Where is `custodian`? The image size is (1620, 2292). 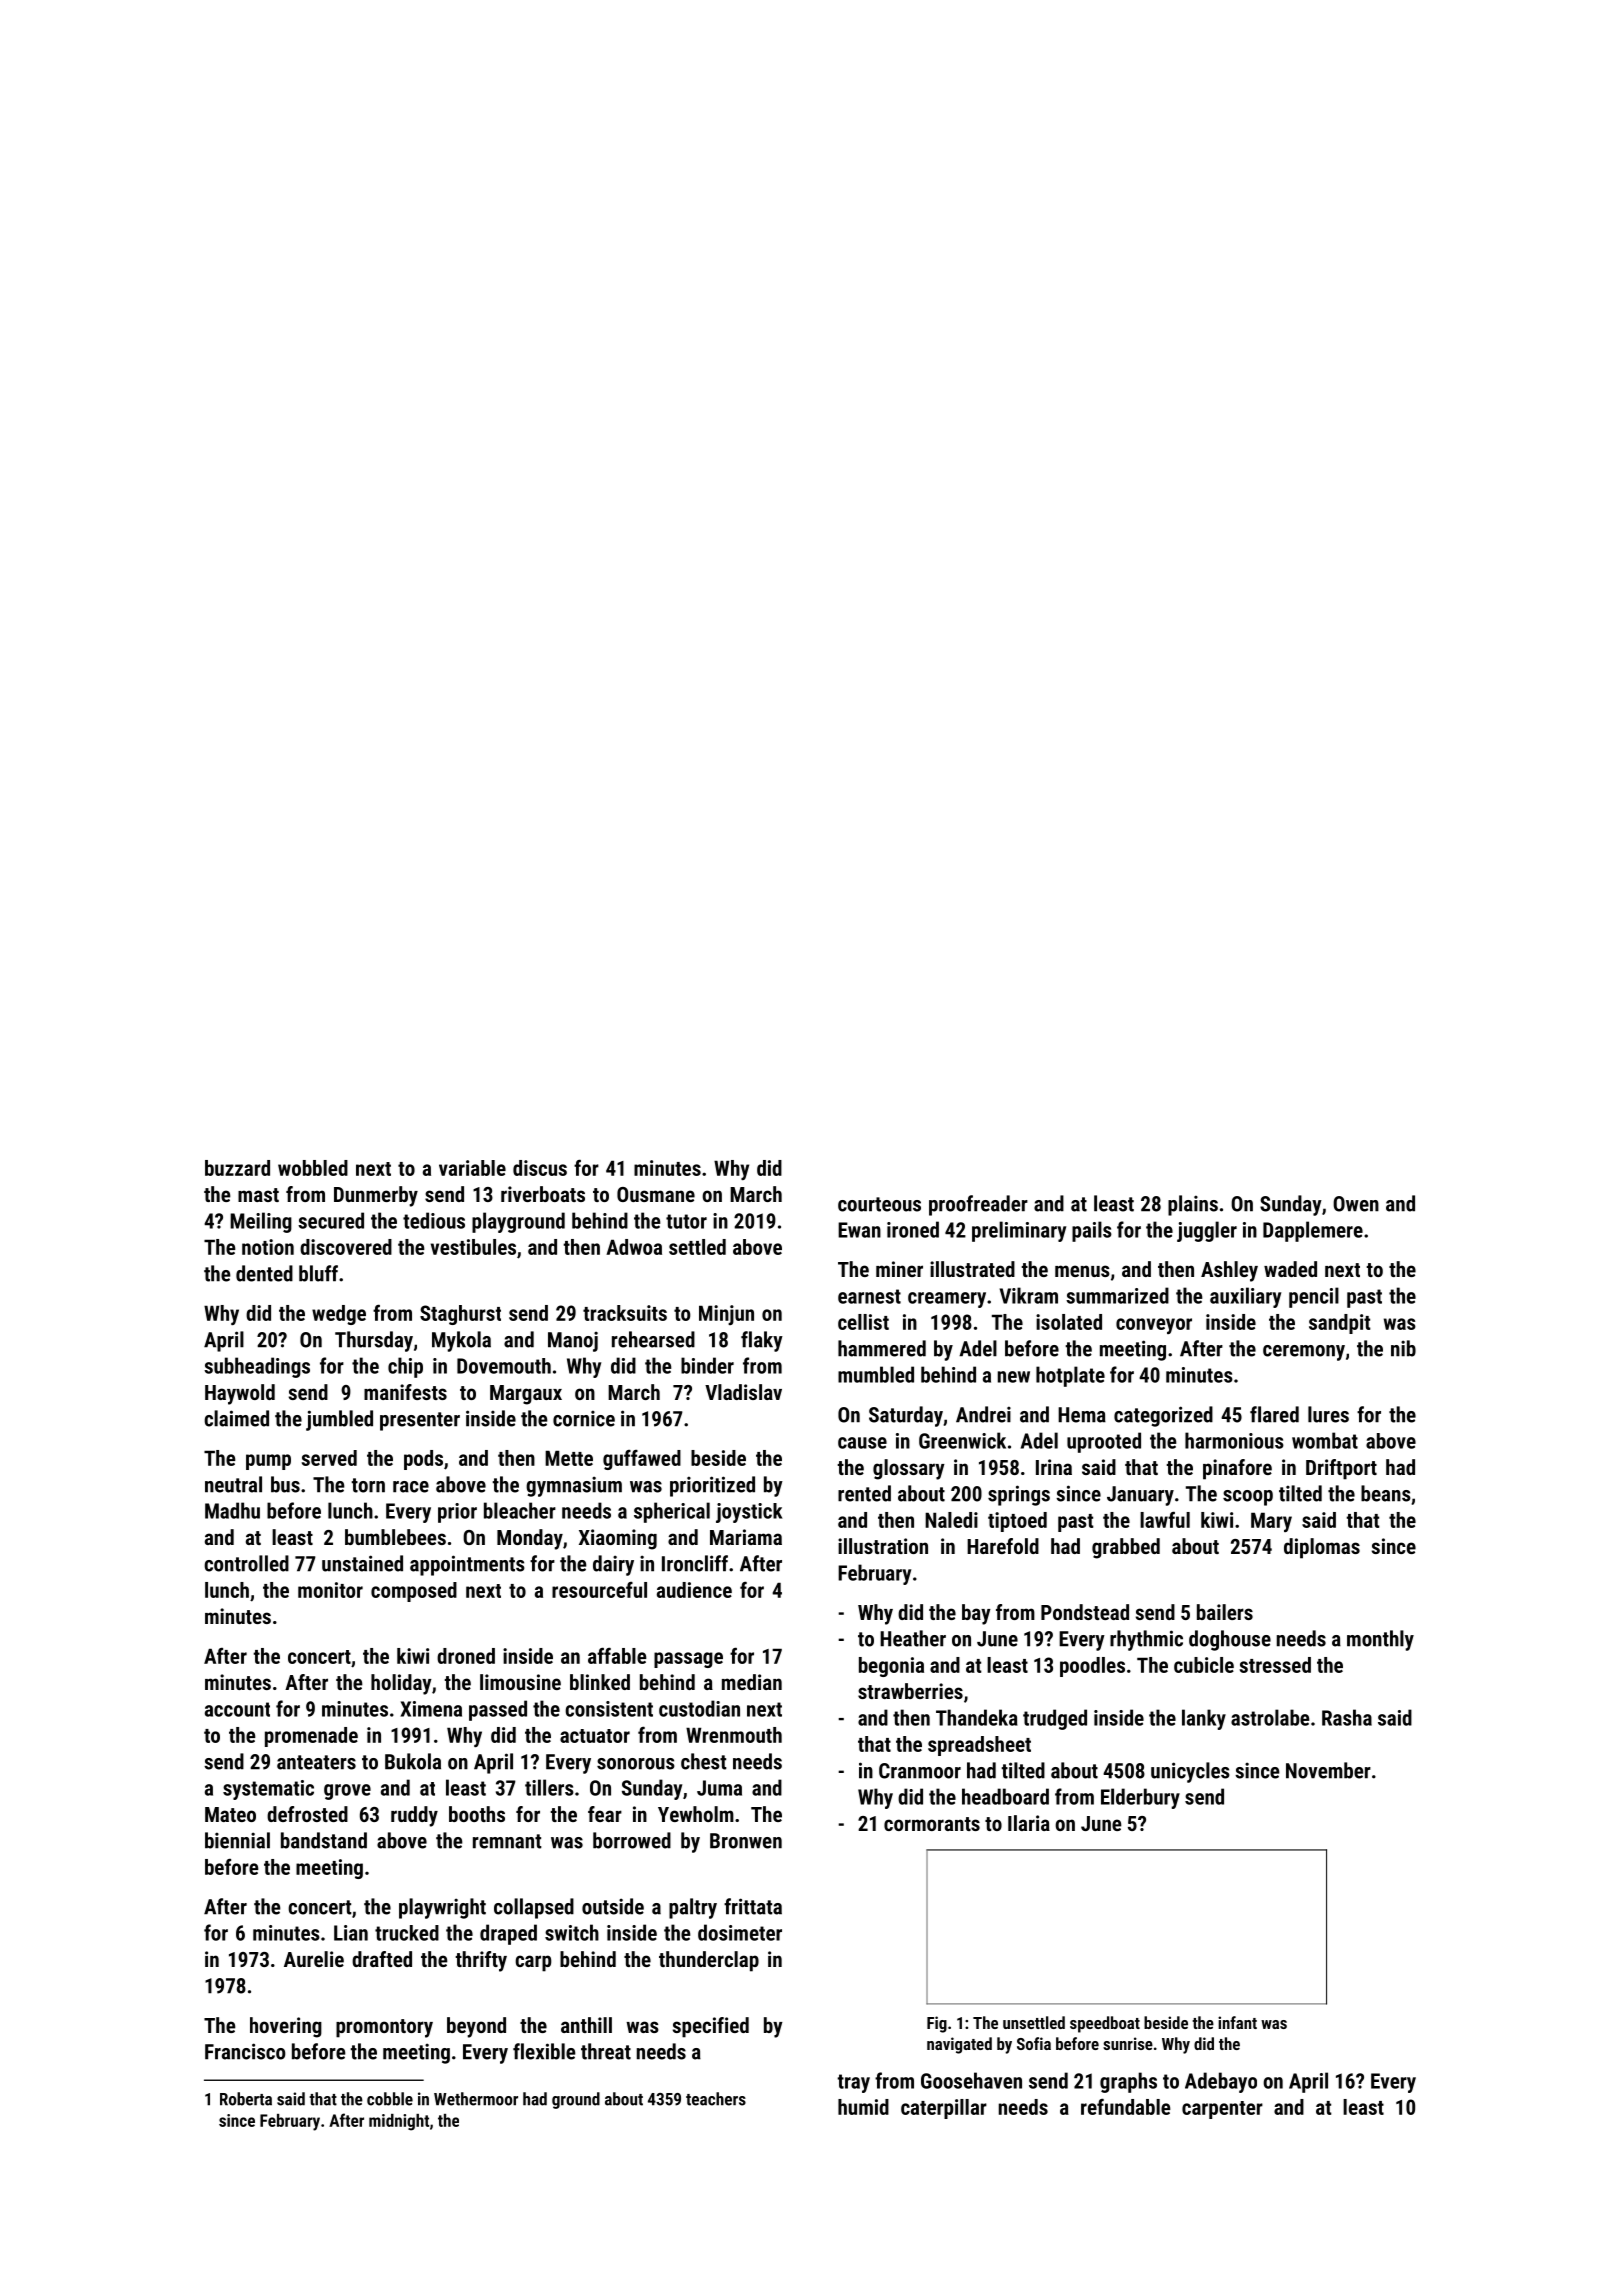 custodian is located at coordinates (699, 1708).
